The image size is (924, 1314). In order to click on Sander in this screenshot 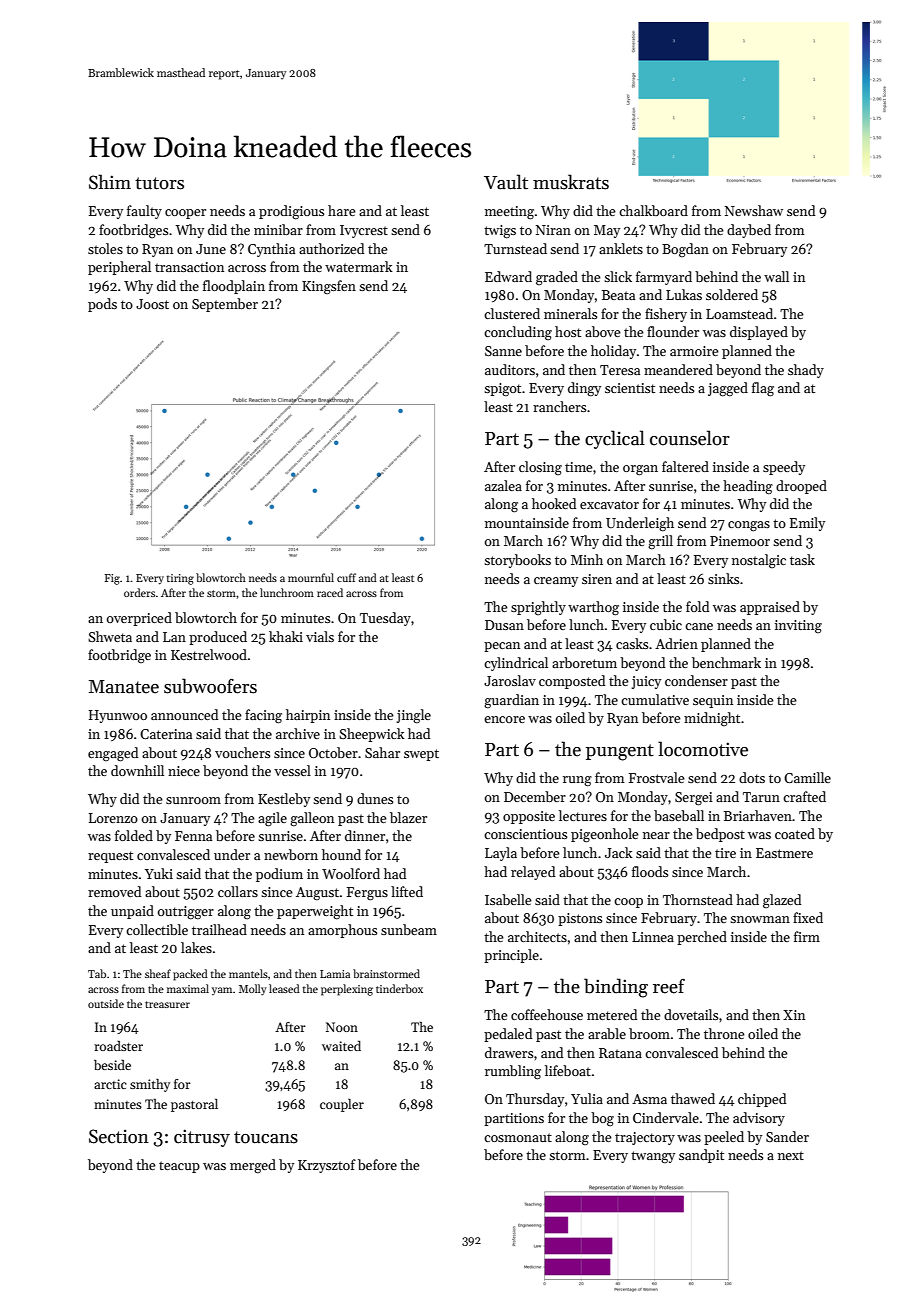, I will do `click(787, 1136)`.
